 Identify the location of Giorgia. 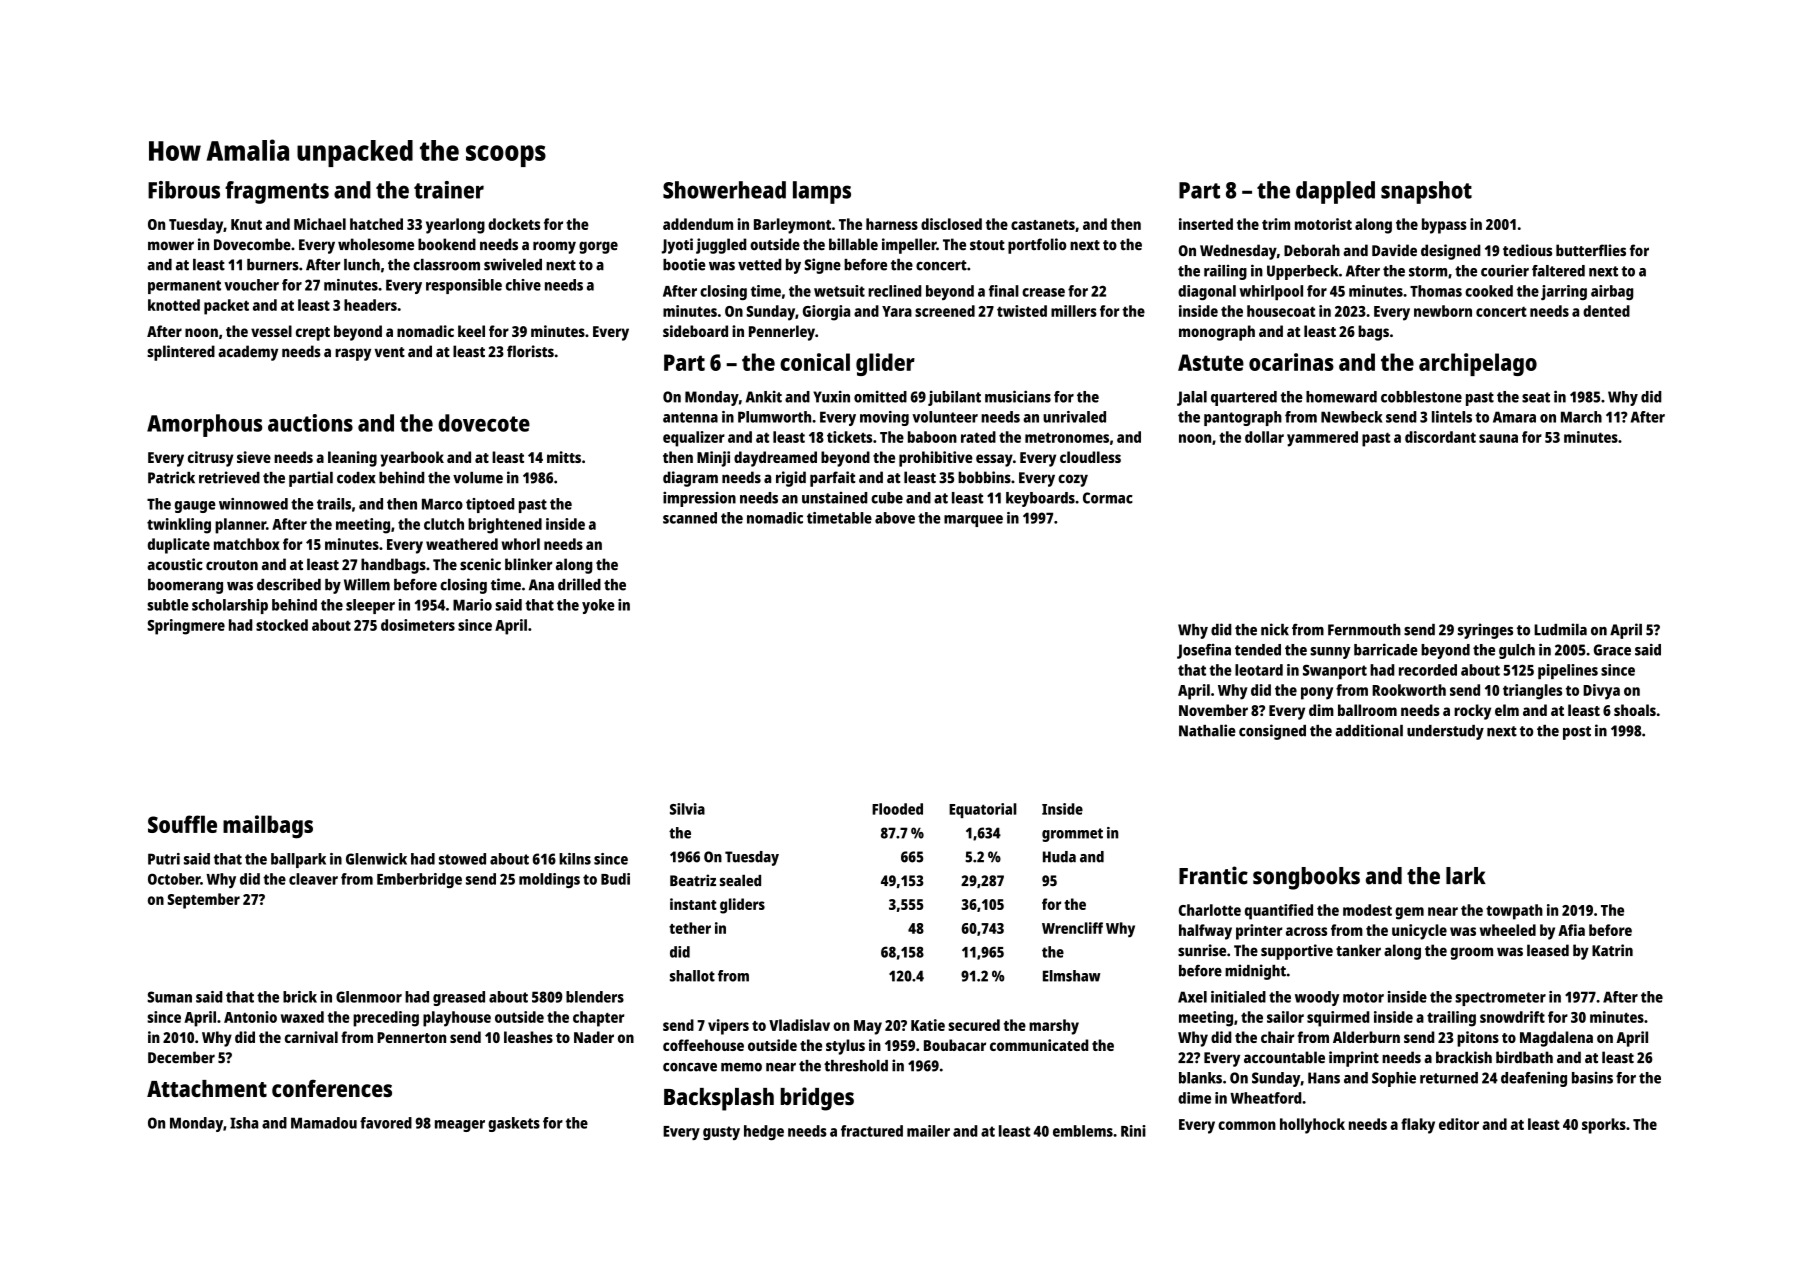
(826, 313).
